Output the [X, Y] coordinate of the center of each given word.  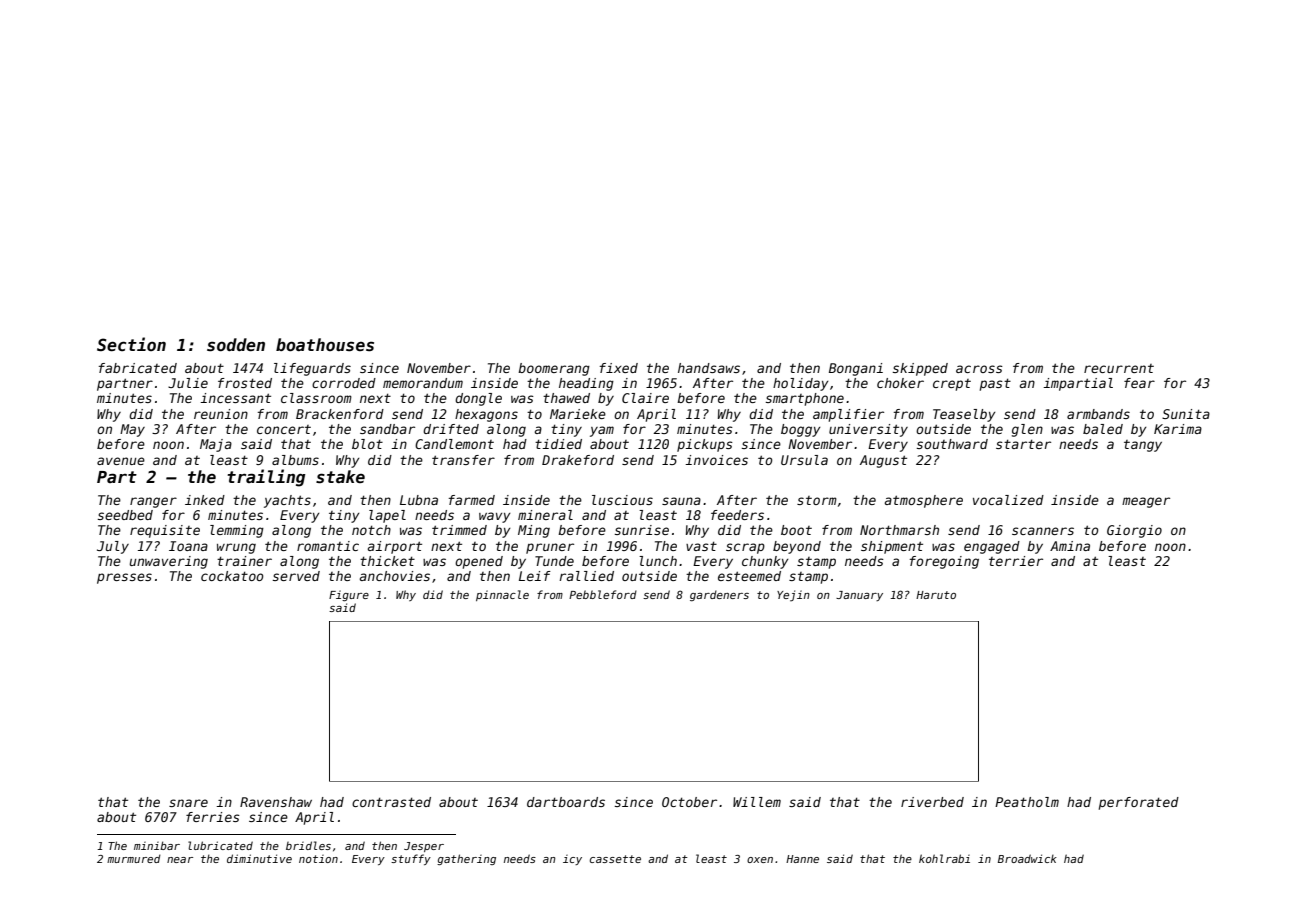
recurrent [1119, 368]
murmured [134, 858]
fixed [619, 368]
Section [131, 344]
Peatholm [1027, 802]
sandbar [387, 429]
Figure [349, 596]
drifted [451, 429]
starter [1023, 444]
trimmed [459, 530]
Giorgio [1134, 531]
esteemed [749, 576]
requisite [165, 531]
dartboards [566, 802]
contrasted [391, 802]
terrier [1016, 561]
